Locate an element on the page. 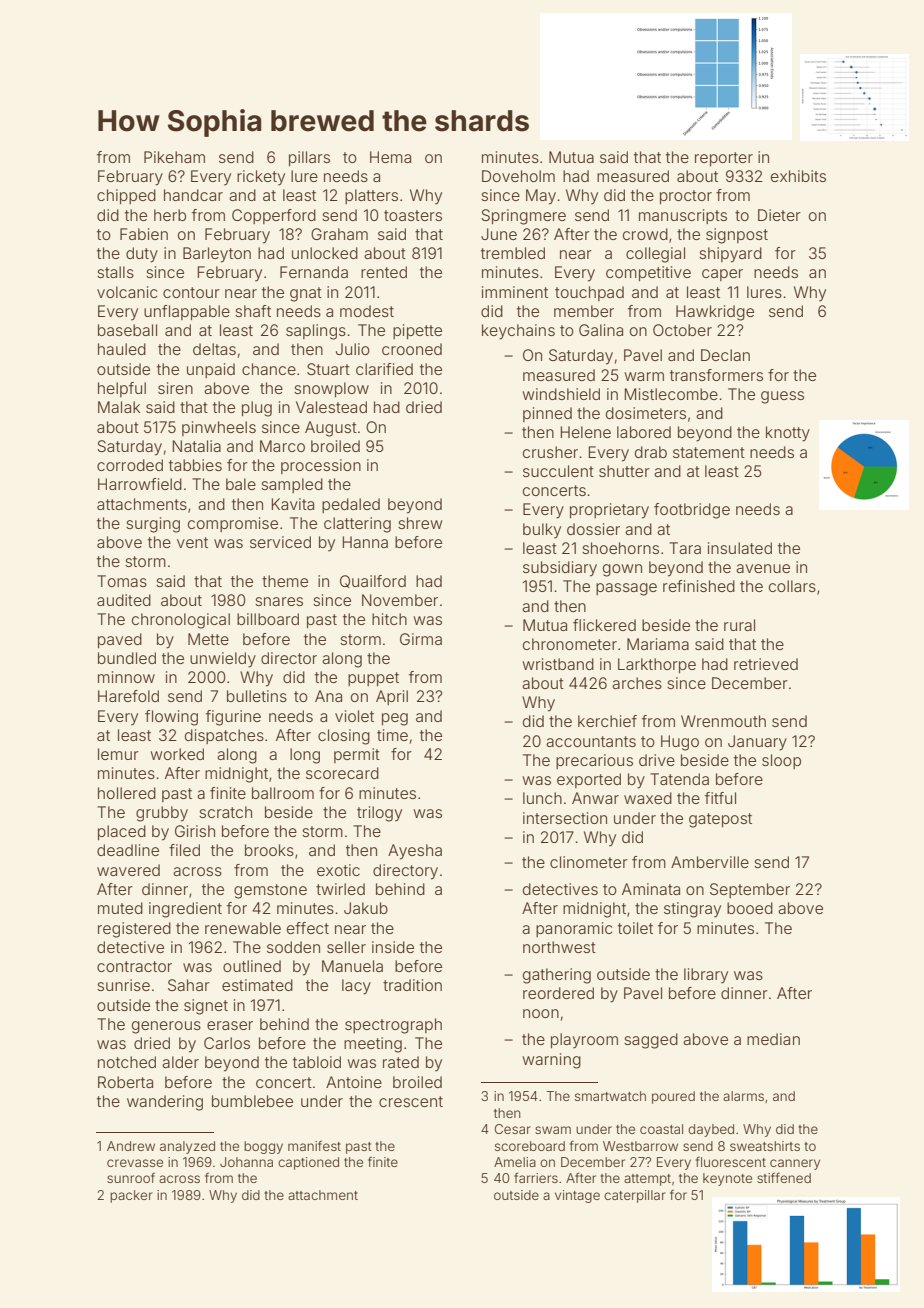 The width and height of the document is (924, 1308). Hema is located at coordinates (390, 157).
